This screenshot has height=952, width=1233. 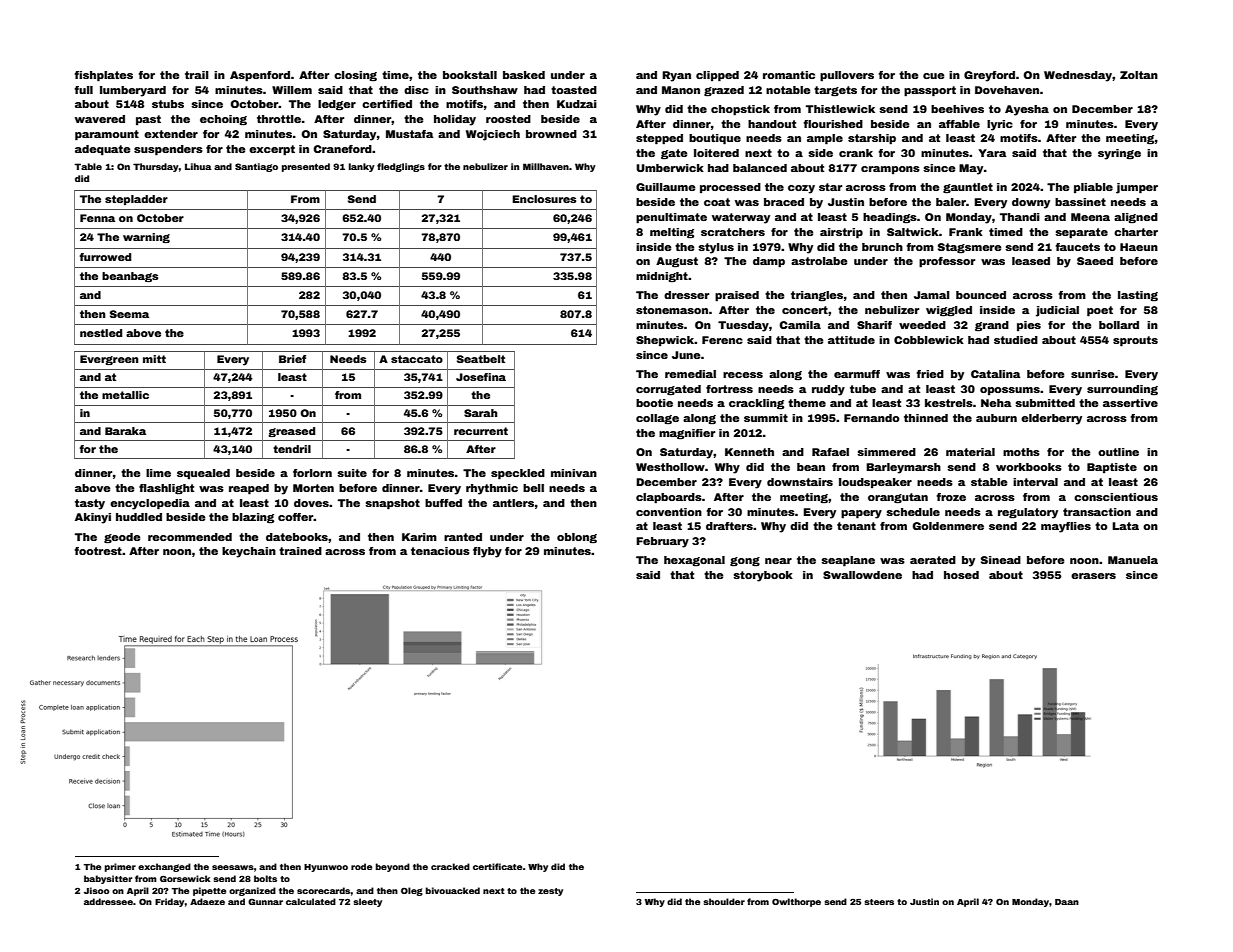 What do you see at coordinates (654, 403) in the screenshot?
I see `bootie` at bounding box center [654, 403].
